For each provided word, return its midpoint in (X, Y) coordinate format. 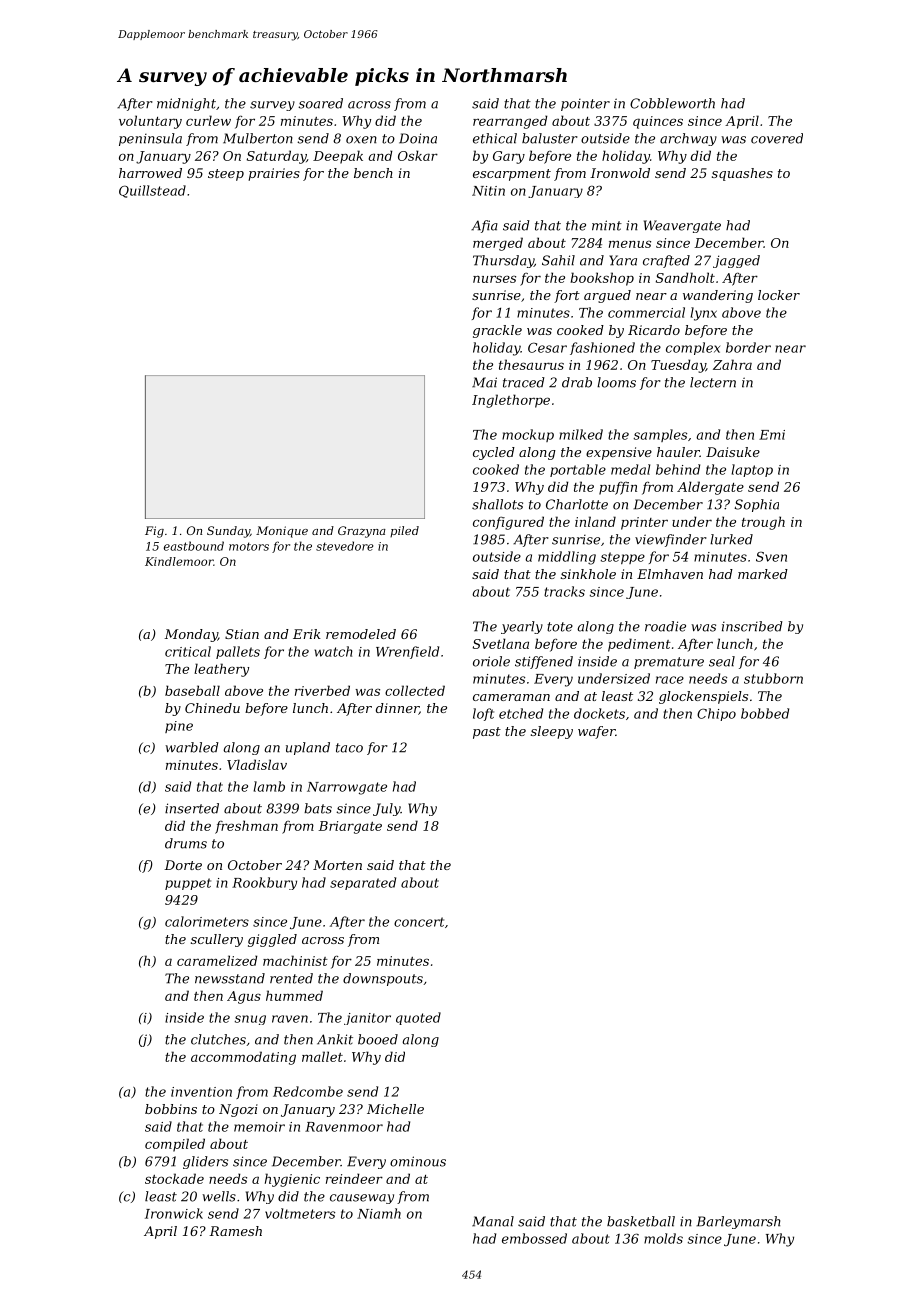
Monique (282, 532)
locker (779, 295)
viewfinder (671, 540)
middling (567, 558)
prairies (274, 174)
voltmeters (300, 1213)
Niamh (379, 1213)
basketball (641, 1221)
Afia (484, 226)
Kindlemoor (179, 561)
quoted (418, 1018)
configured (508, 523)
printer (644, 523)
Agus (244, 997)
